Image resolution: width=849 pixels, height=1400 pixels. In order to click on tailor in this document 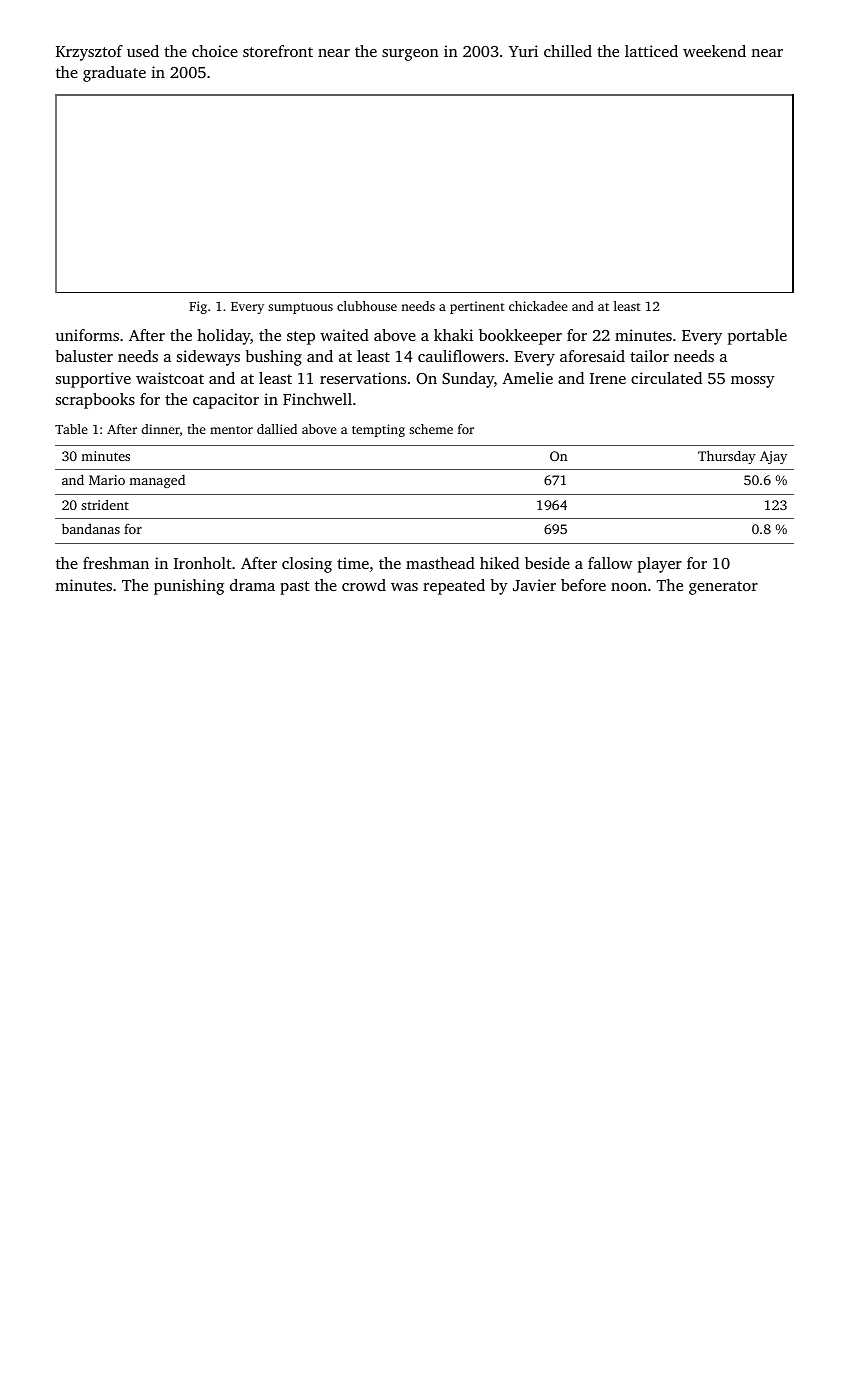, I will do `click(649, 356)`.
